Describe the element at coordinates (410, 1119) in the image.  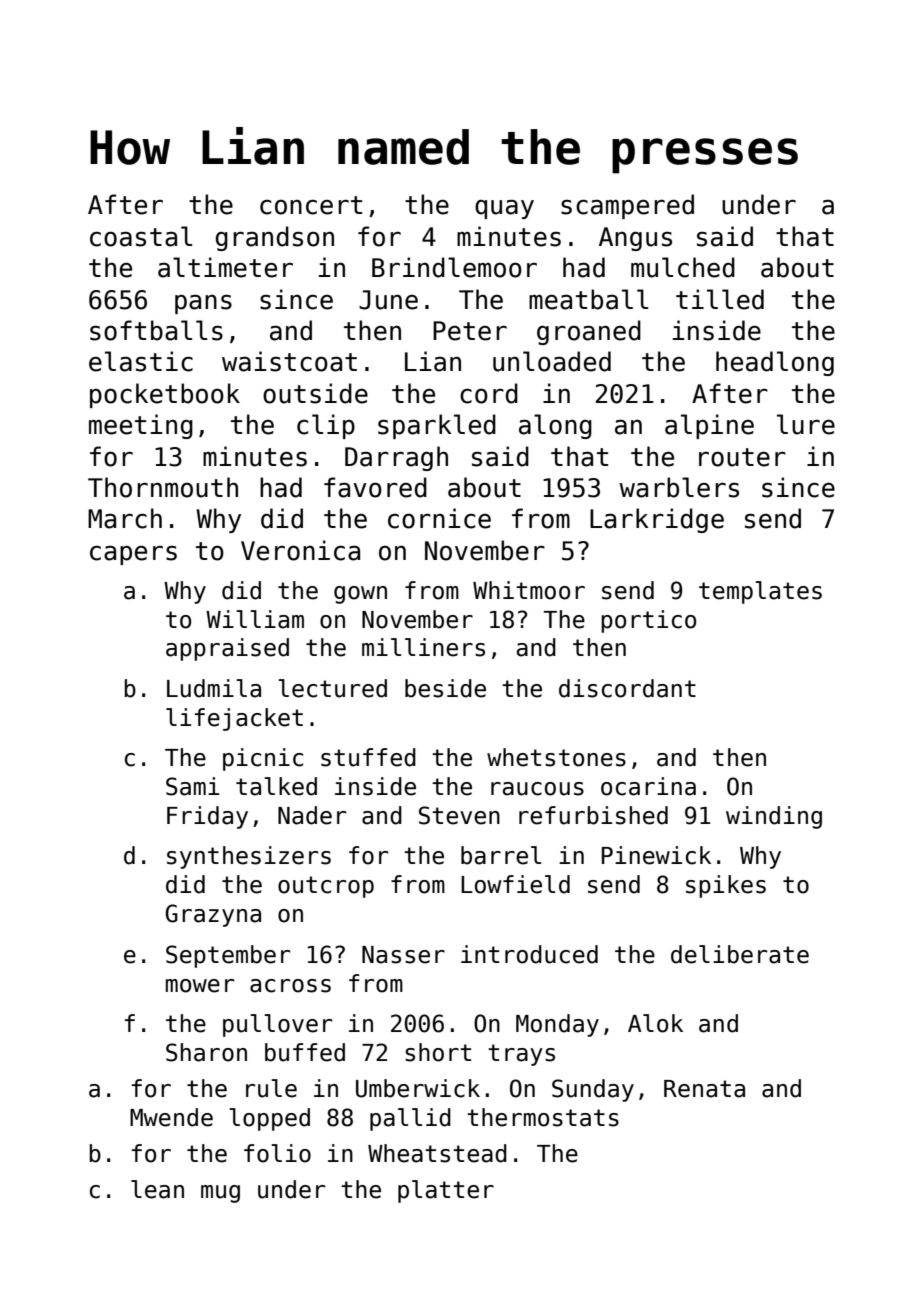
I see `pallid` at that location.
